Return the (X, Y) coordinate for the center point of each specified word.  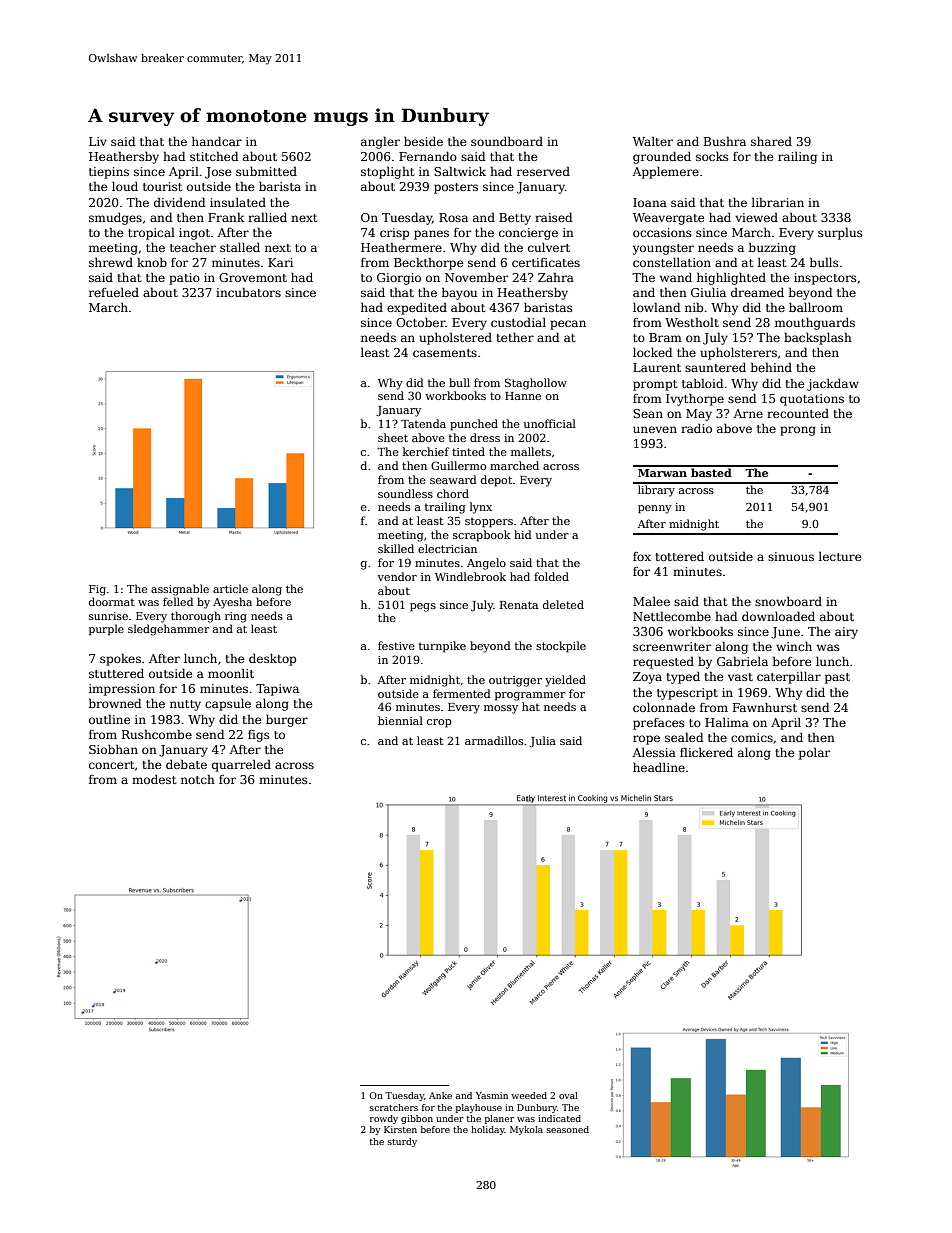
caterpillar (789, 678)
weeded (529, 1095)
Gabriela (742, 661)
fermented (462, 693)
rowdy (384, 1119)
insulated (238, 202)
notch (198, 779)
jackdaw (833, 384)
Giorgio (399, 279)
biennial (400, 720)
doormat (112, 601)
